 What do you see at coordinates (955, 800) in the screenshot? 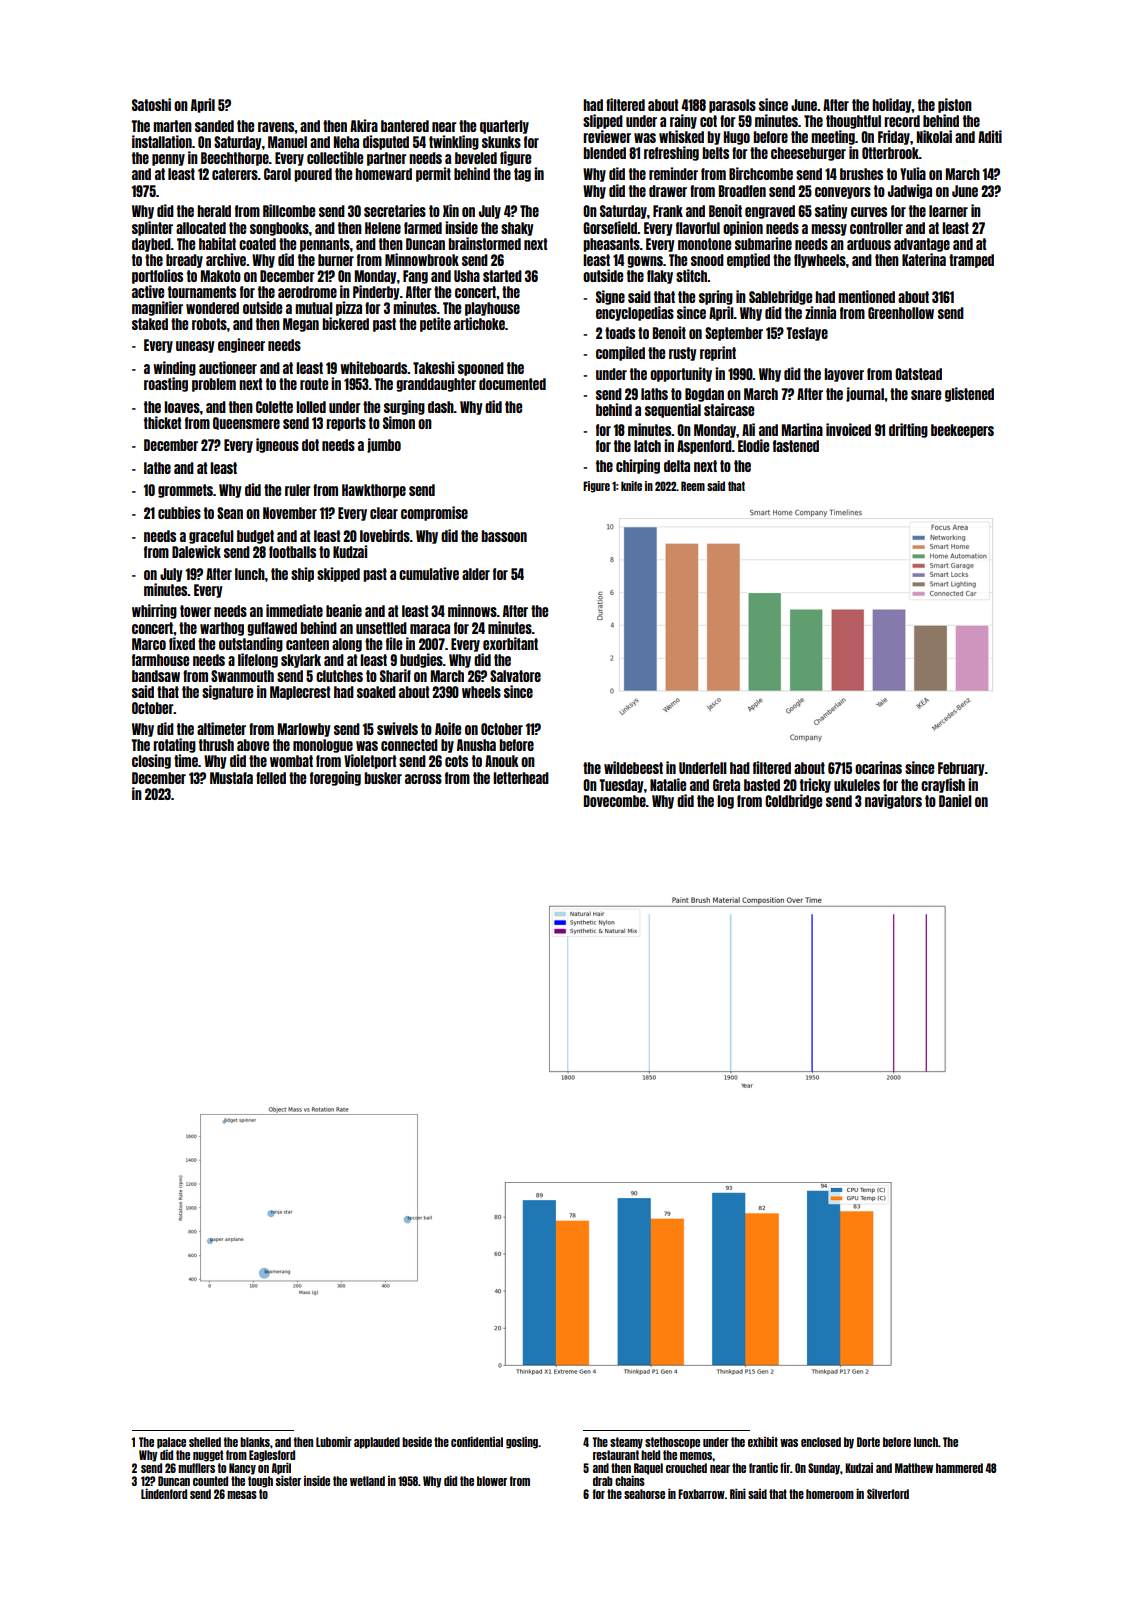
I see `Daniel` at bounding box center [955, 800].
